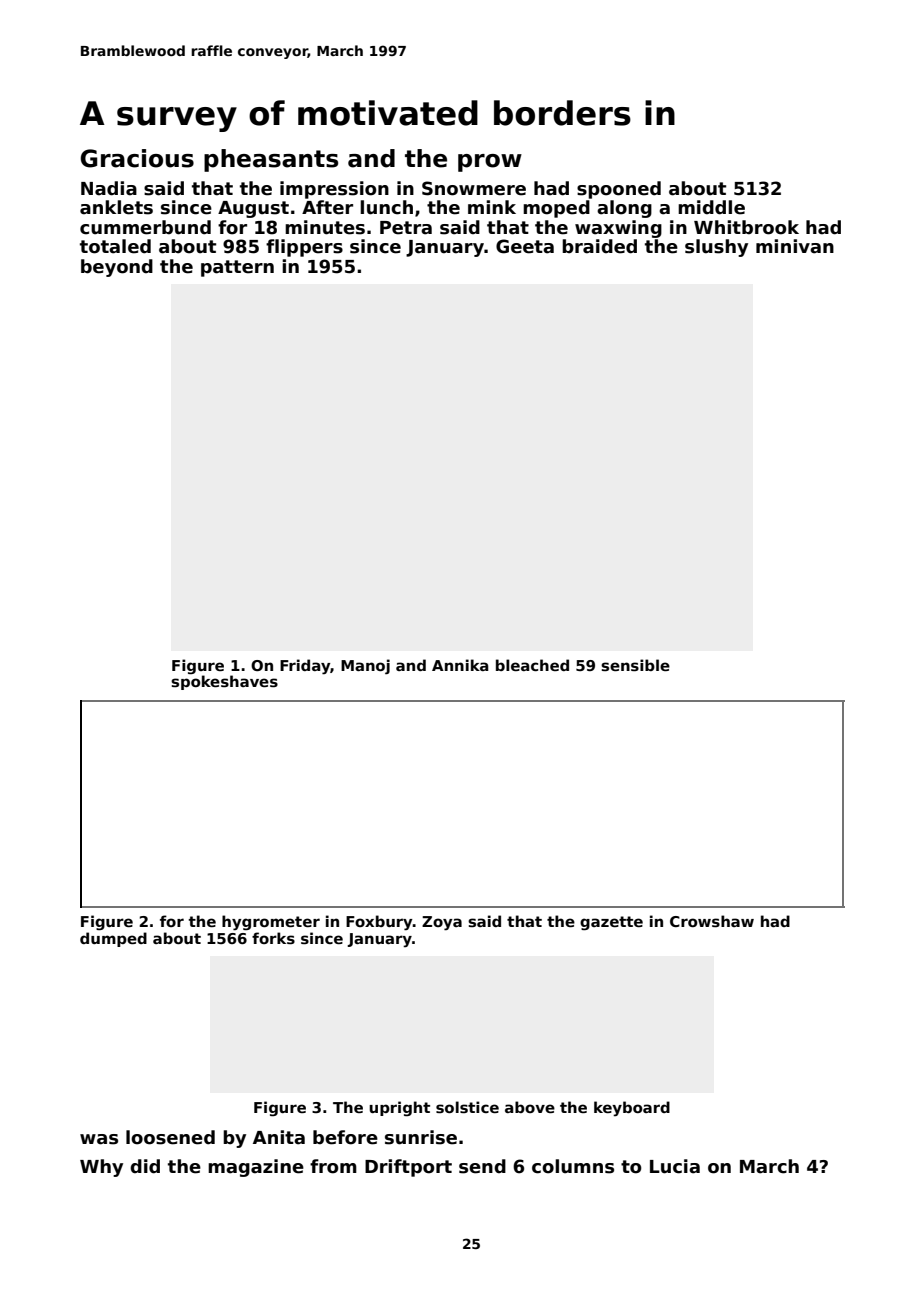 This screenshot has height=1308, width=924. Describe the element at coordinates (635, 665) in the screenshot. I see `sensible` at that location.
